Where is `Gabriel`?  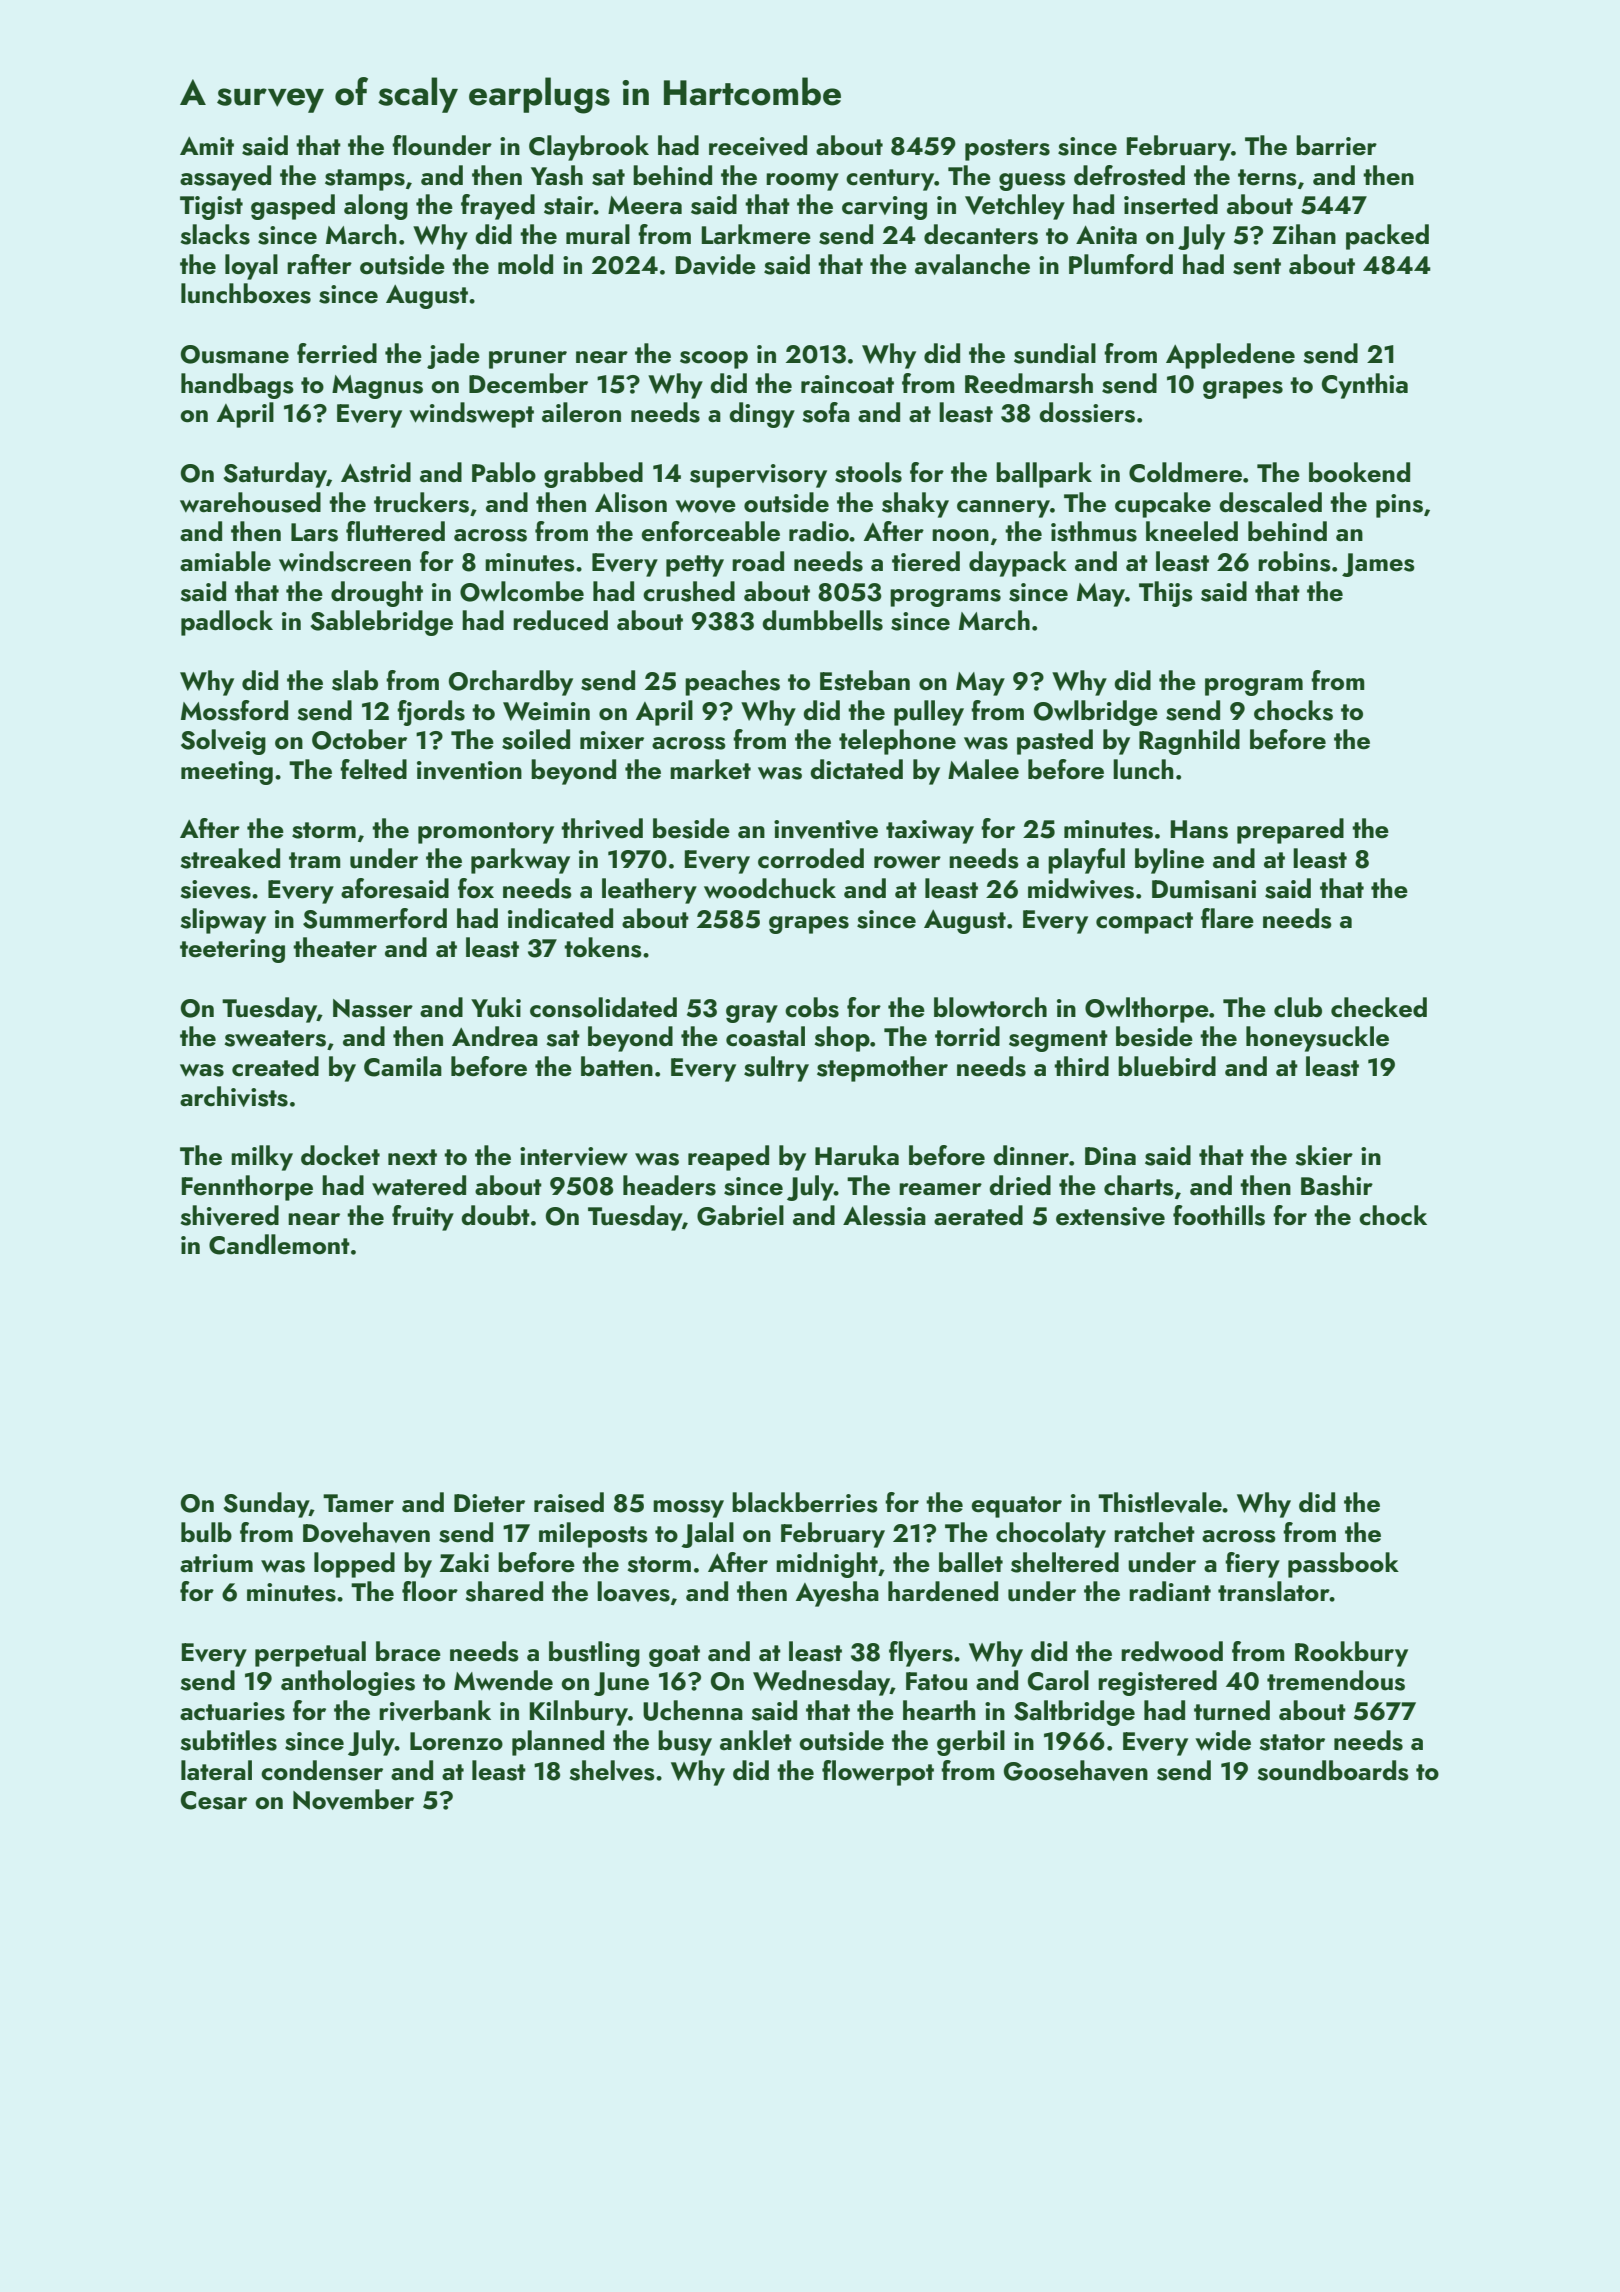 Gabriel is located at coordinates (740, 1215).
